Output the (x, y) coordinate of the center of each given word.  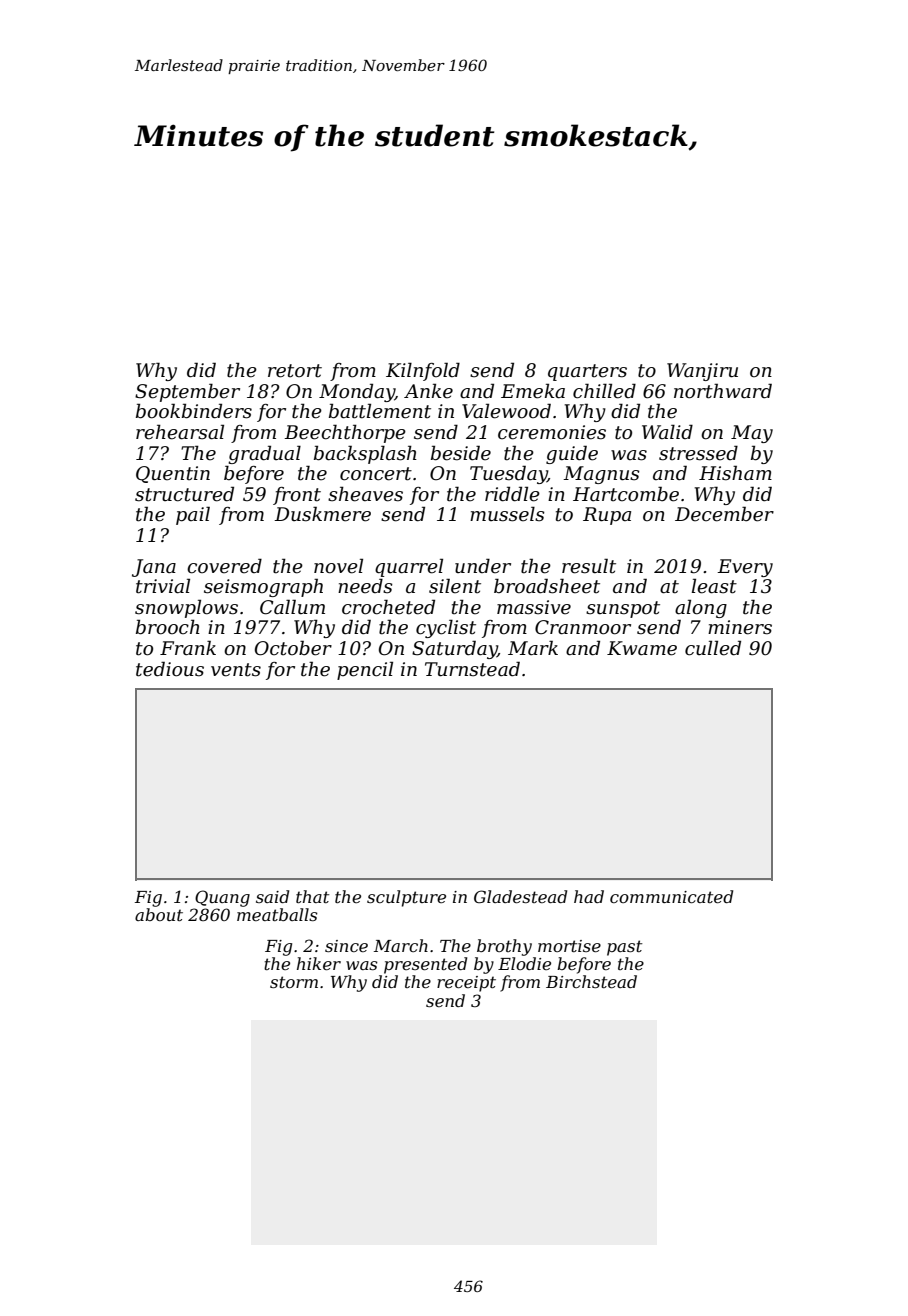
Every (745, 568)
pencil (365, 670)
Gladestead (520, 896)
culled (713, 648)
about (159, 914)
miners (740, 627)
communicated (671, 896)
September (187, 392)
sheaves (365, 494)
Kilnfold (423, 371)
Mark (533, 648)
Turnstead (472, 669)
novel (338, 566)
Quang (222, 898)
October (293, 648)
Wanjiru (702, 372)
